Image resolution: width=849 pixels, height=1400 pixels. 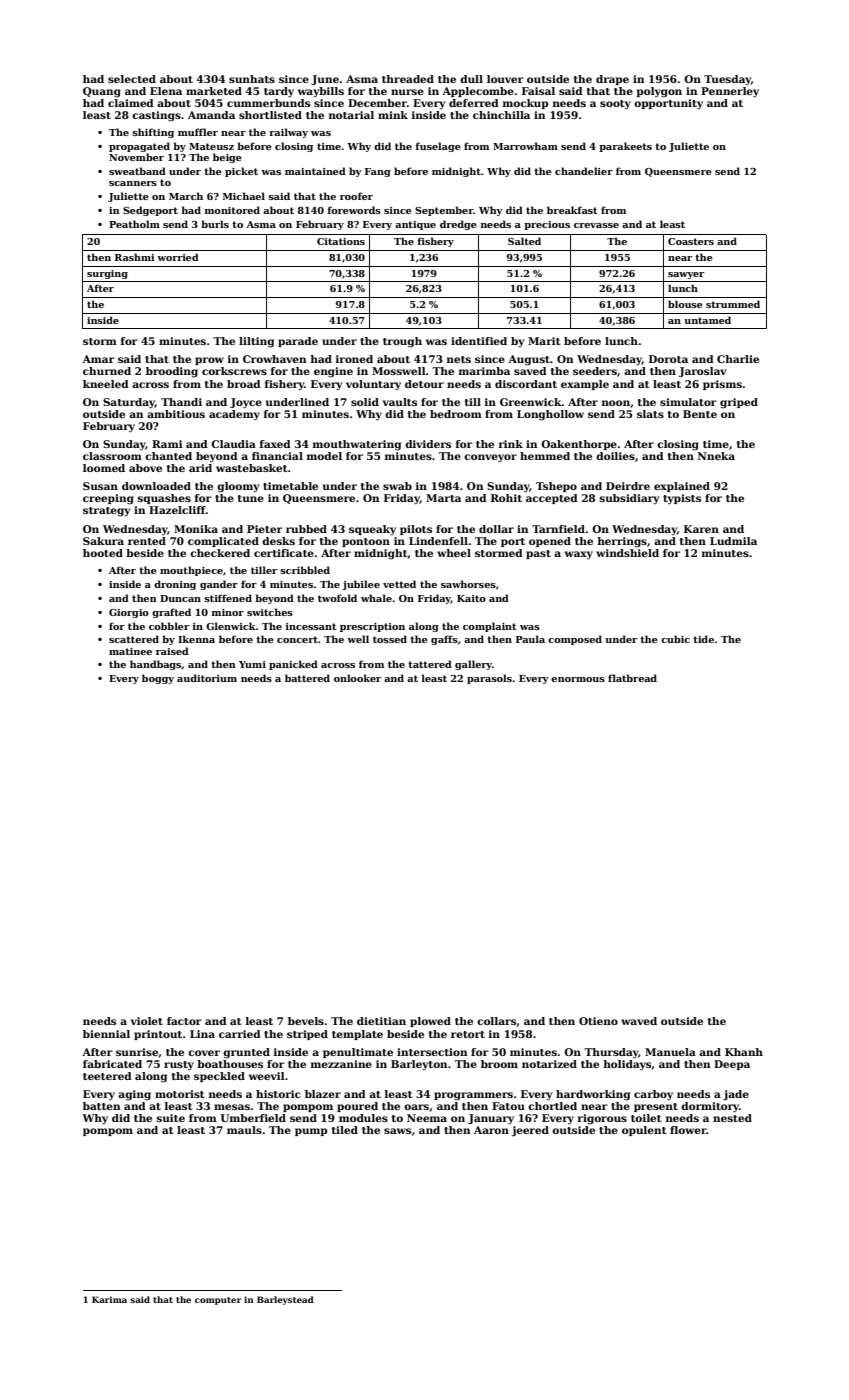 I want to click on nested, so click(x=732, y=1118).
